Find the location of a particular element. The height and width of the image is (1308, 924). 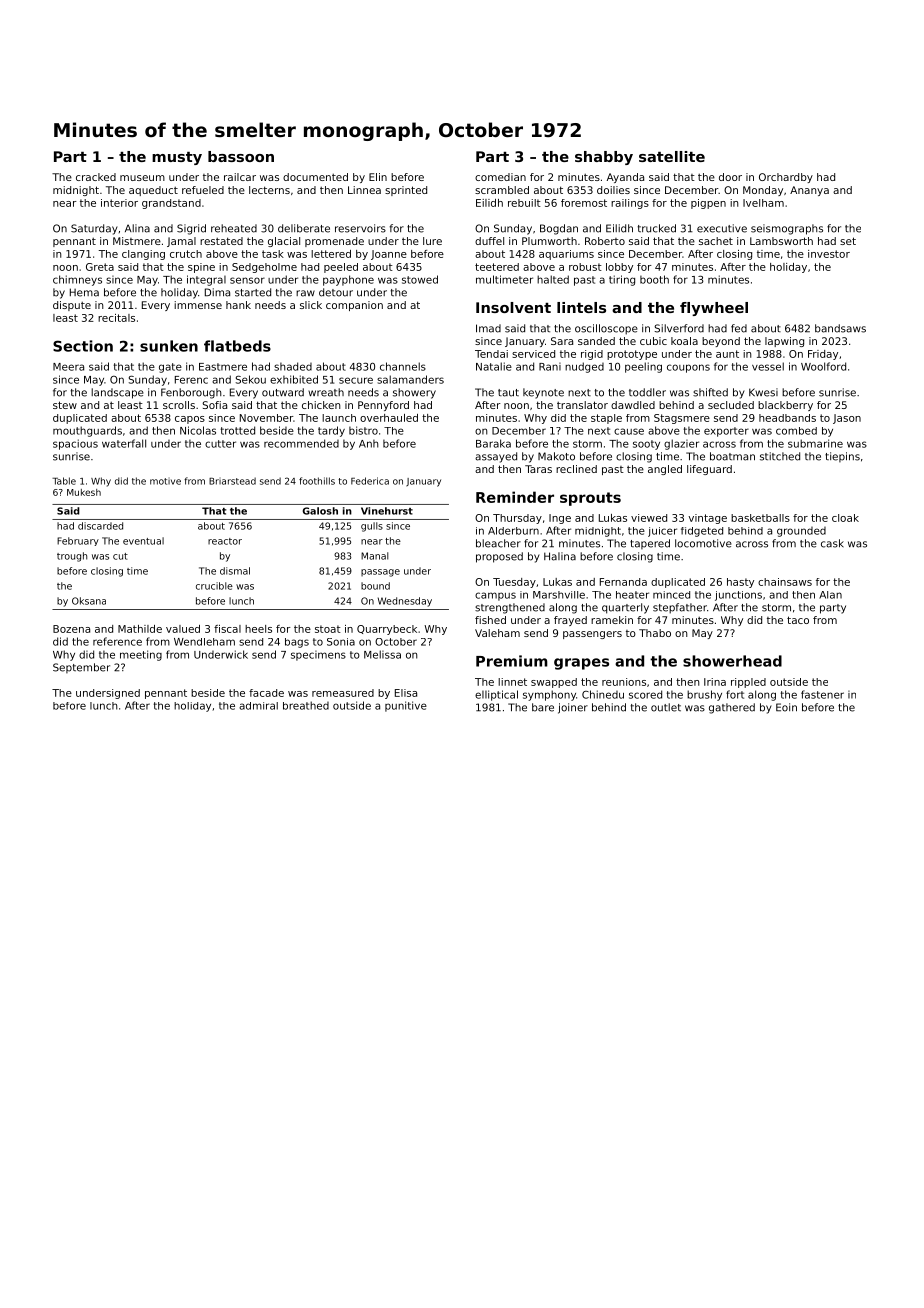

bags is located at coordinates (297, 643).
